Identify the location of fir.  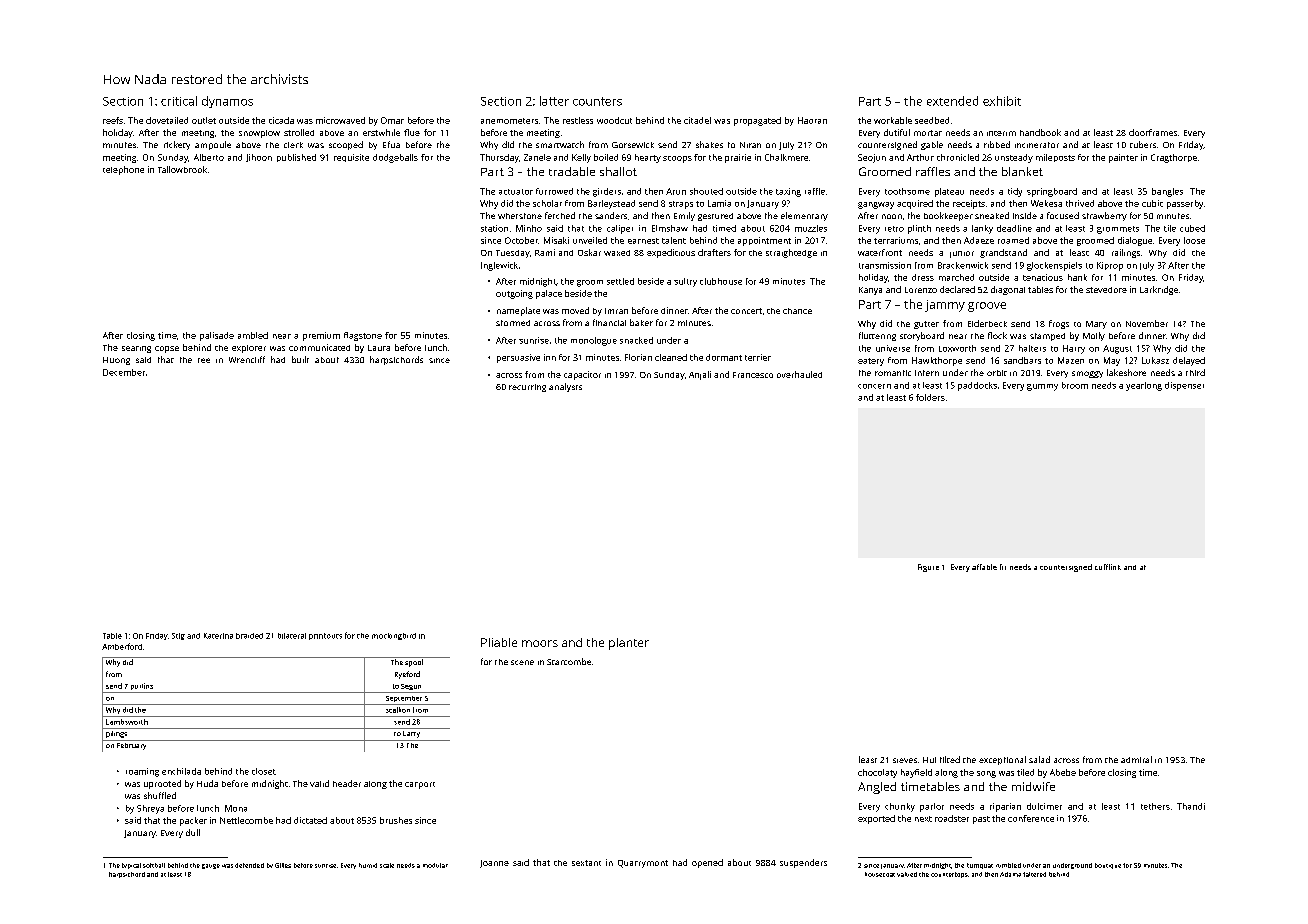
(1003, 567).
